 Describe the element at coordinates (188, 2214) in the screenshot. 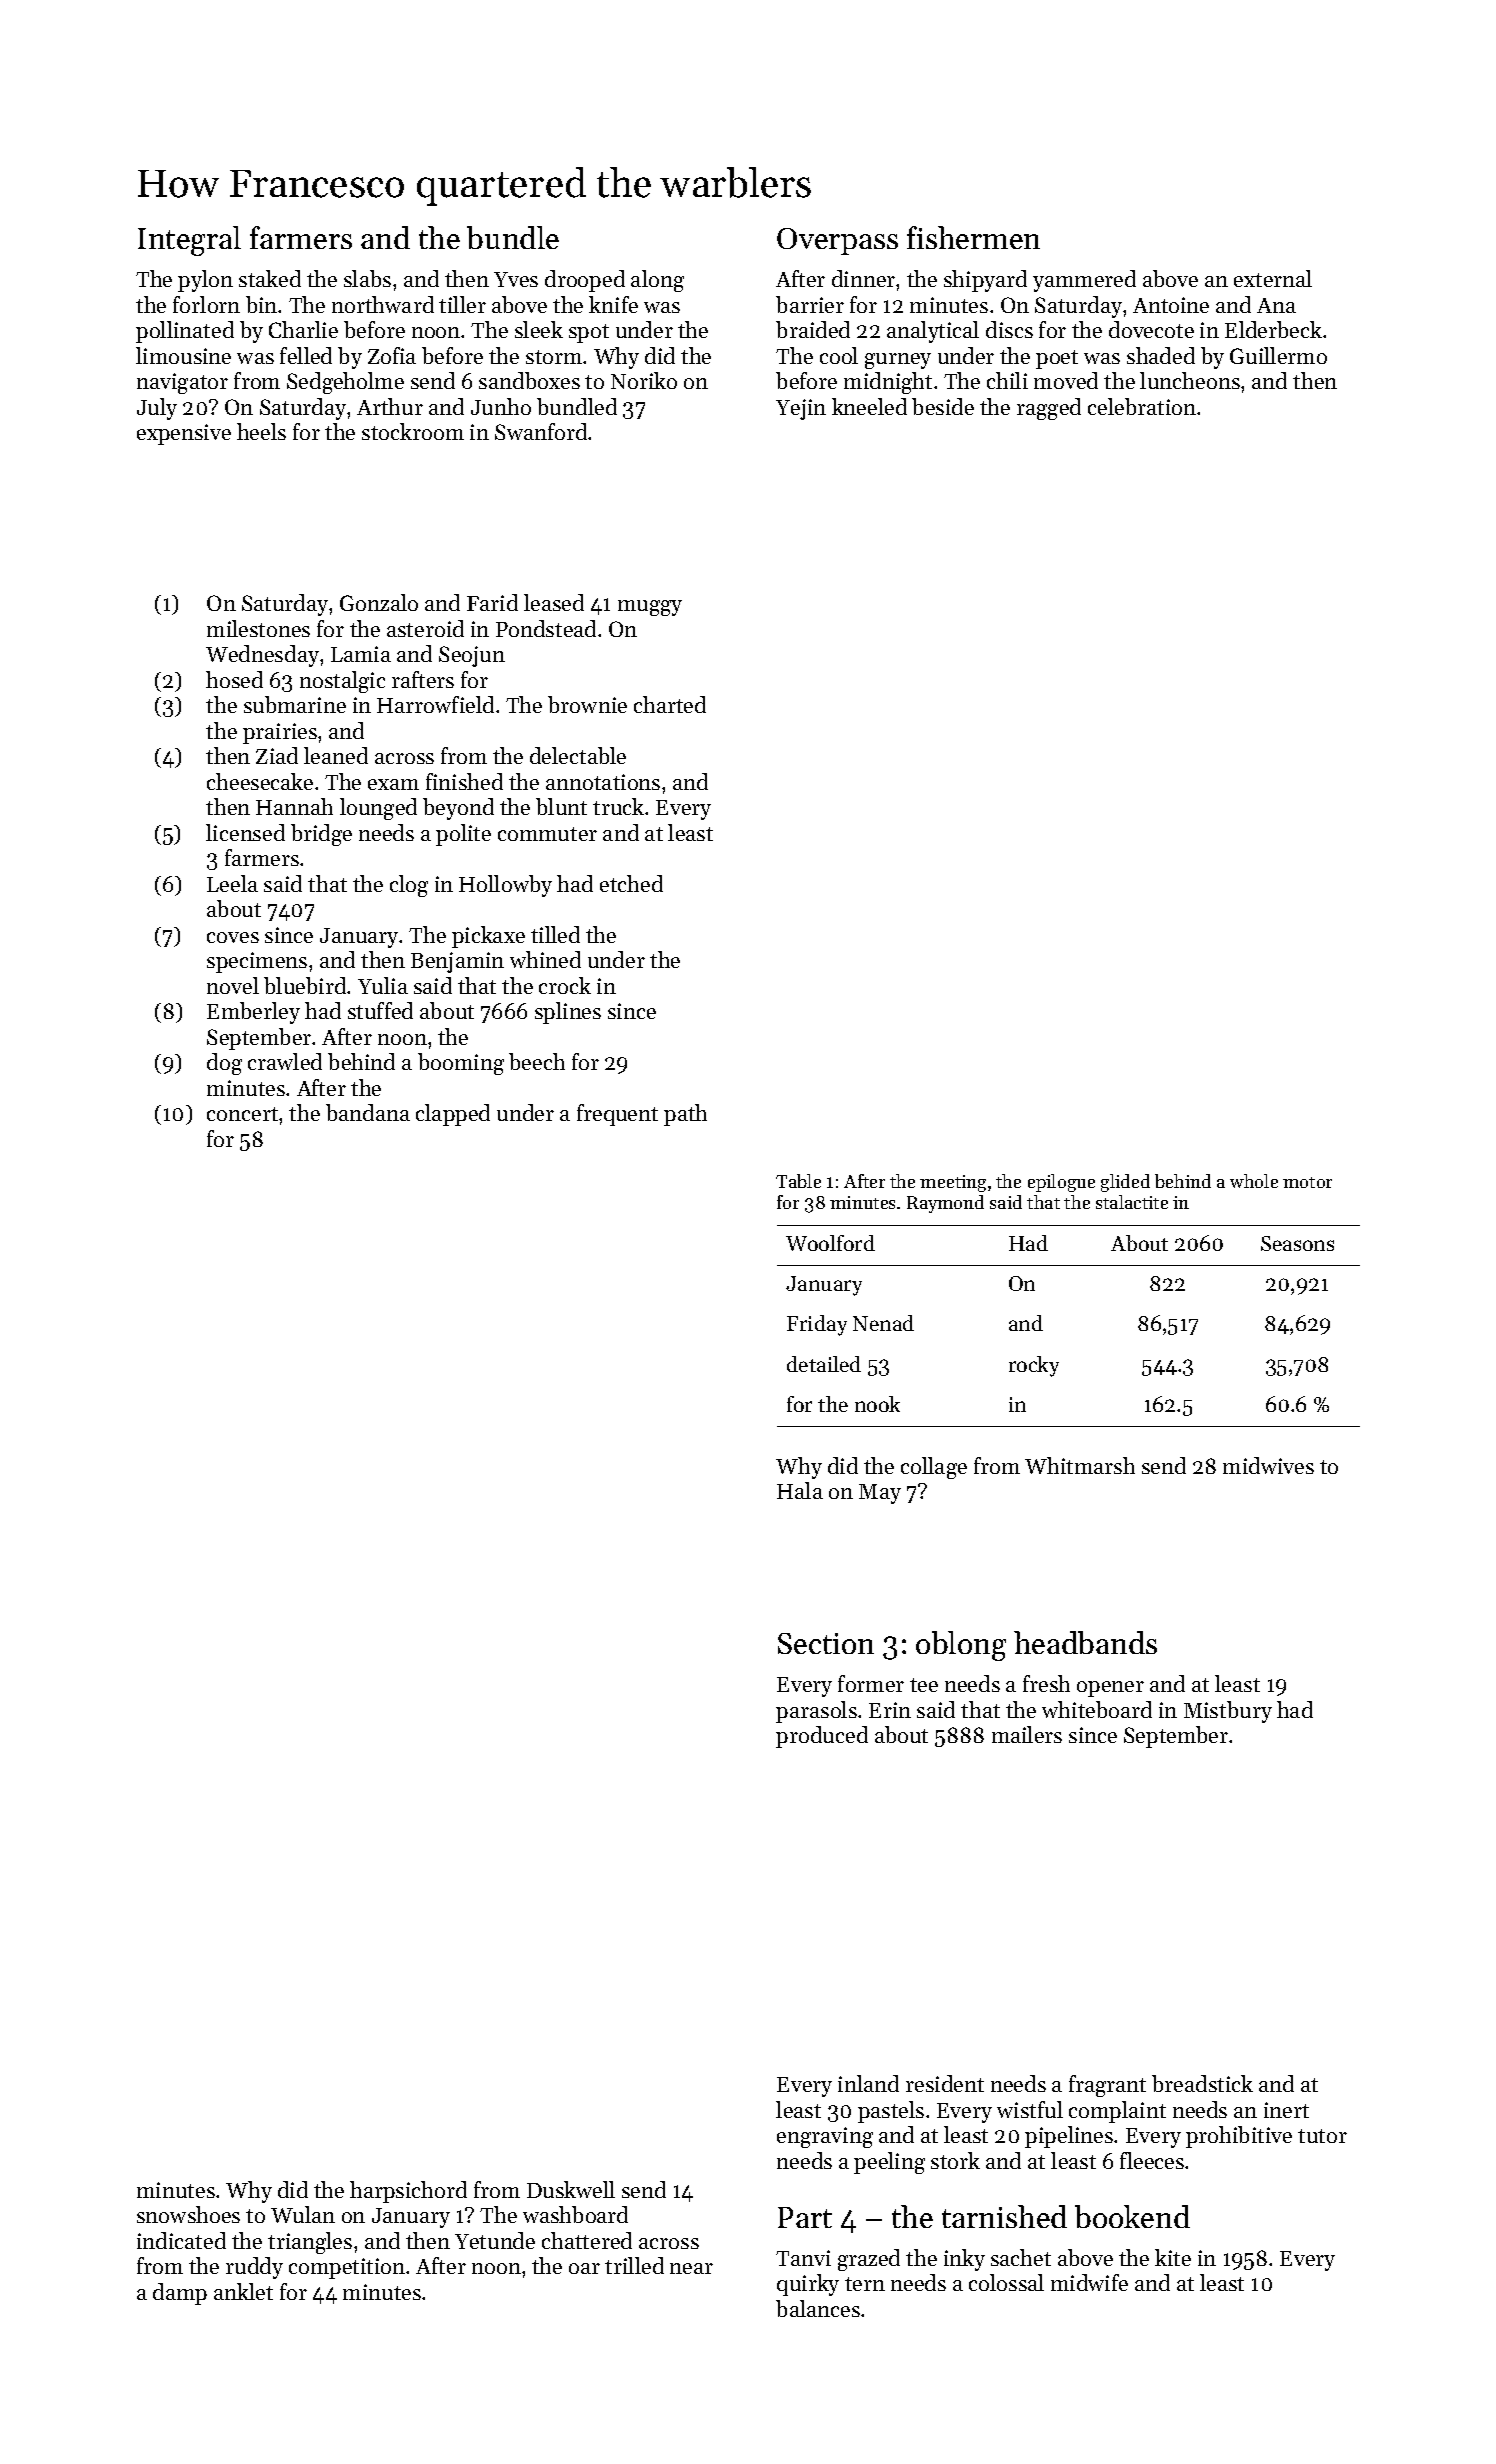

I see `snowshoes` at that location.
